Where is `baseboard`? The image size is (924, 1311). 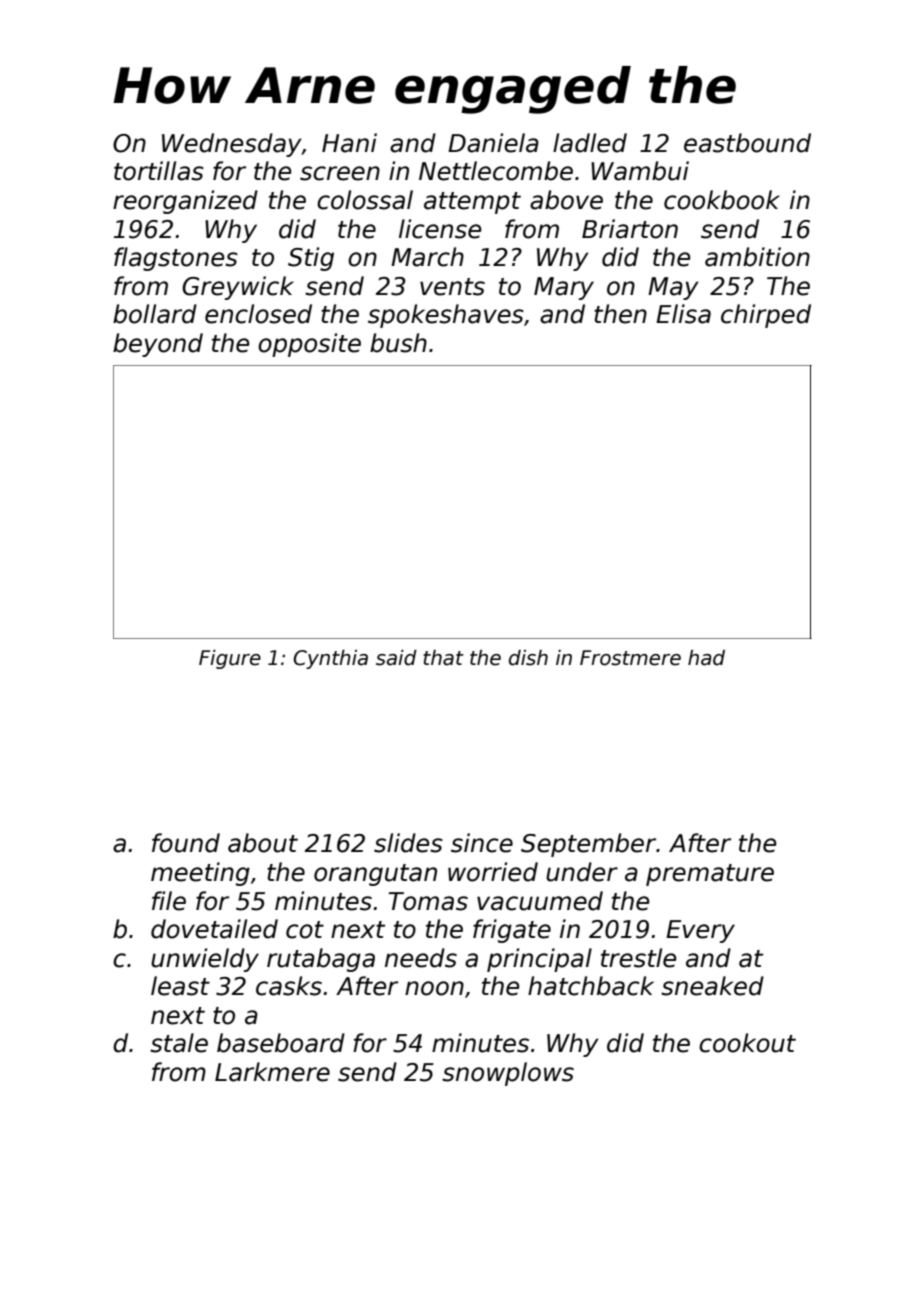
baseboard is located at coordinates (281, 1043).
